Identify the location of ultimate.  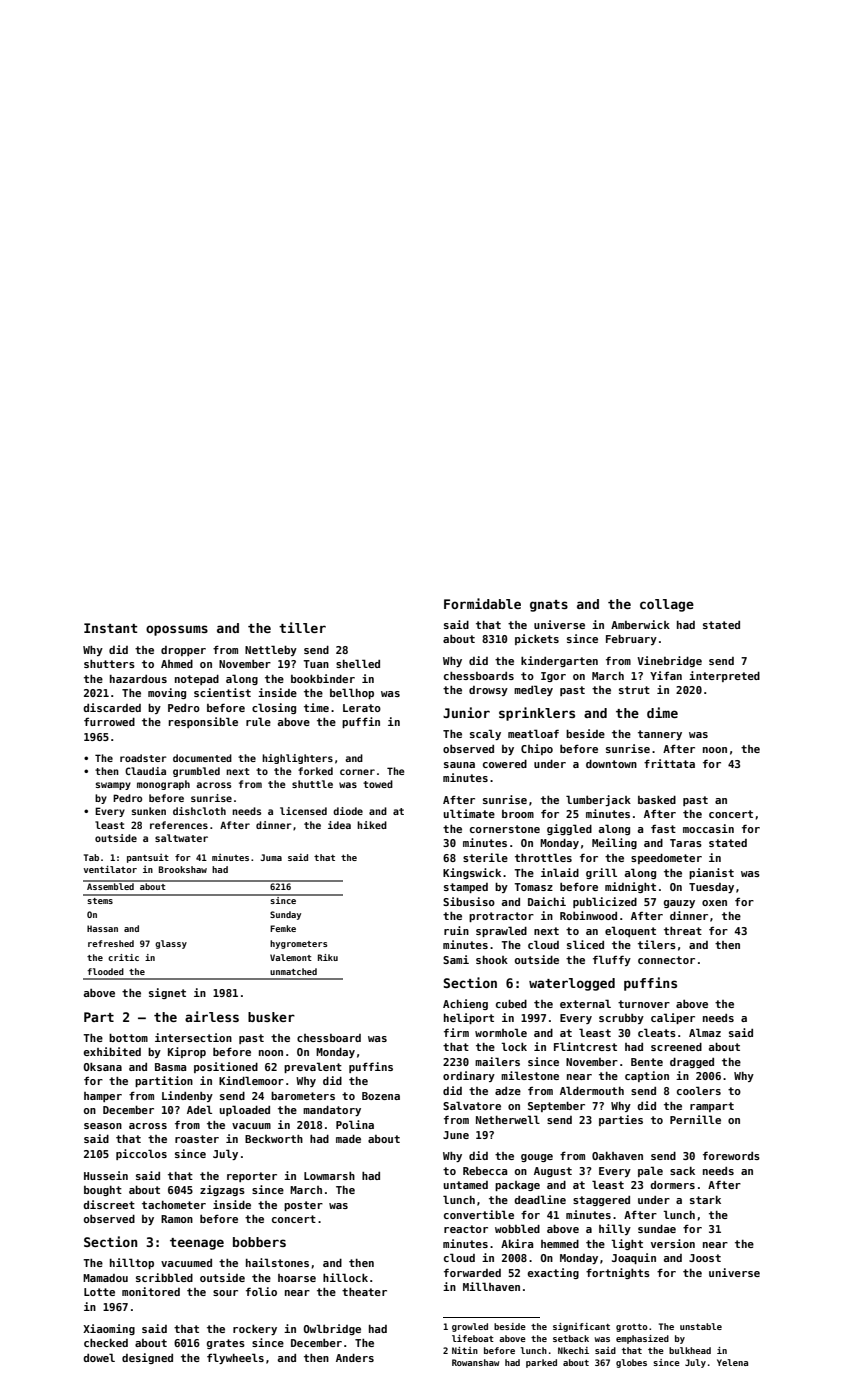
(469, 813).
